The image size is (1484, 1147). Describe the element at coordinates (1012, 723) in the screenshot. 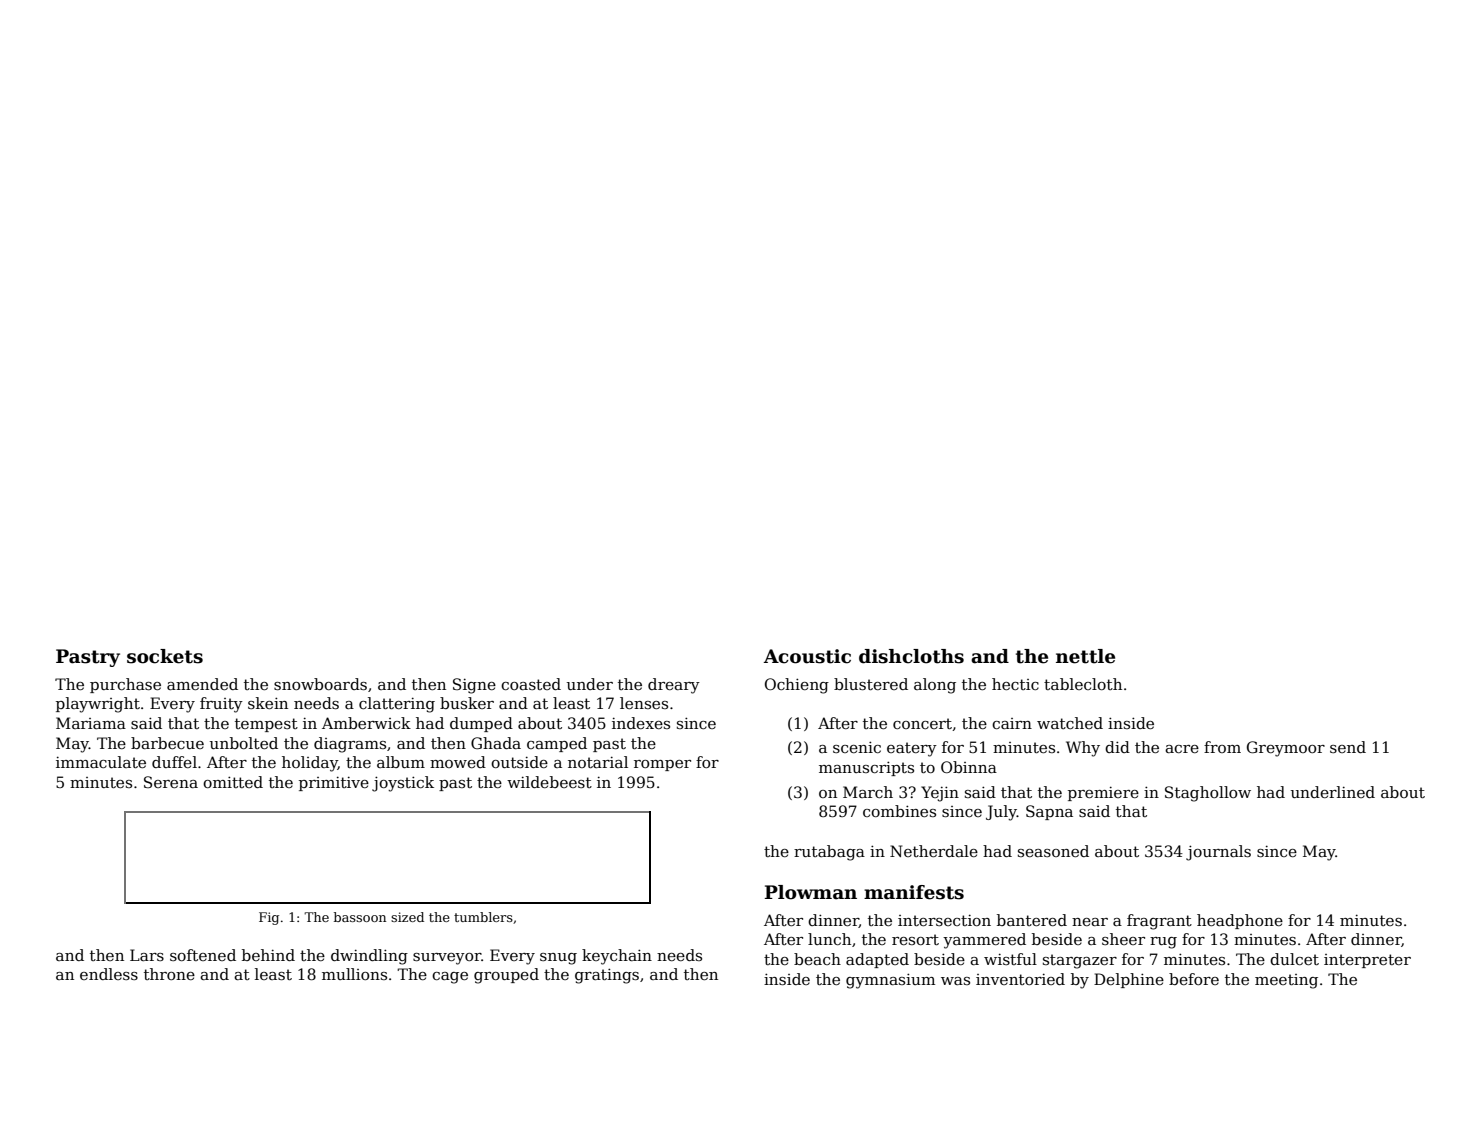

I see `cairn` at that location.
